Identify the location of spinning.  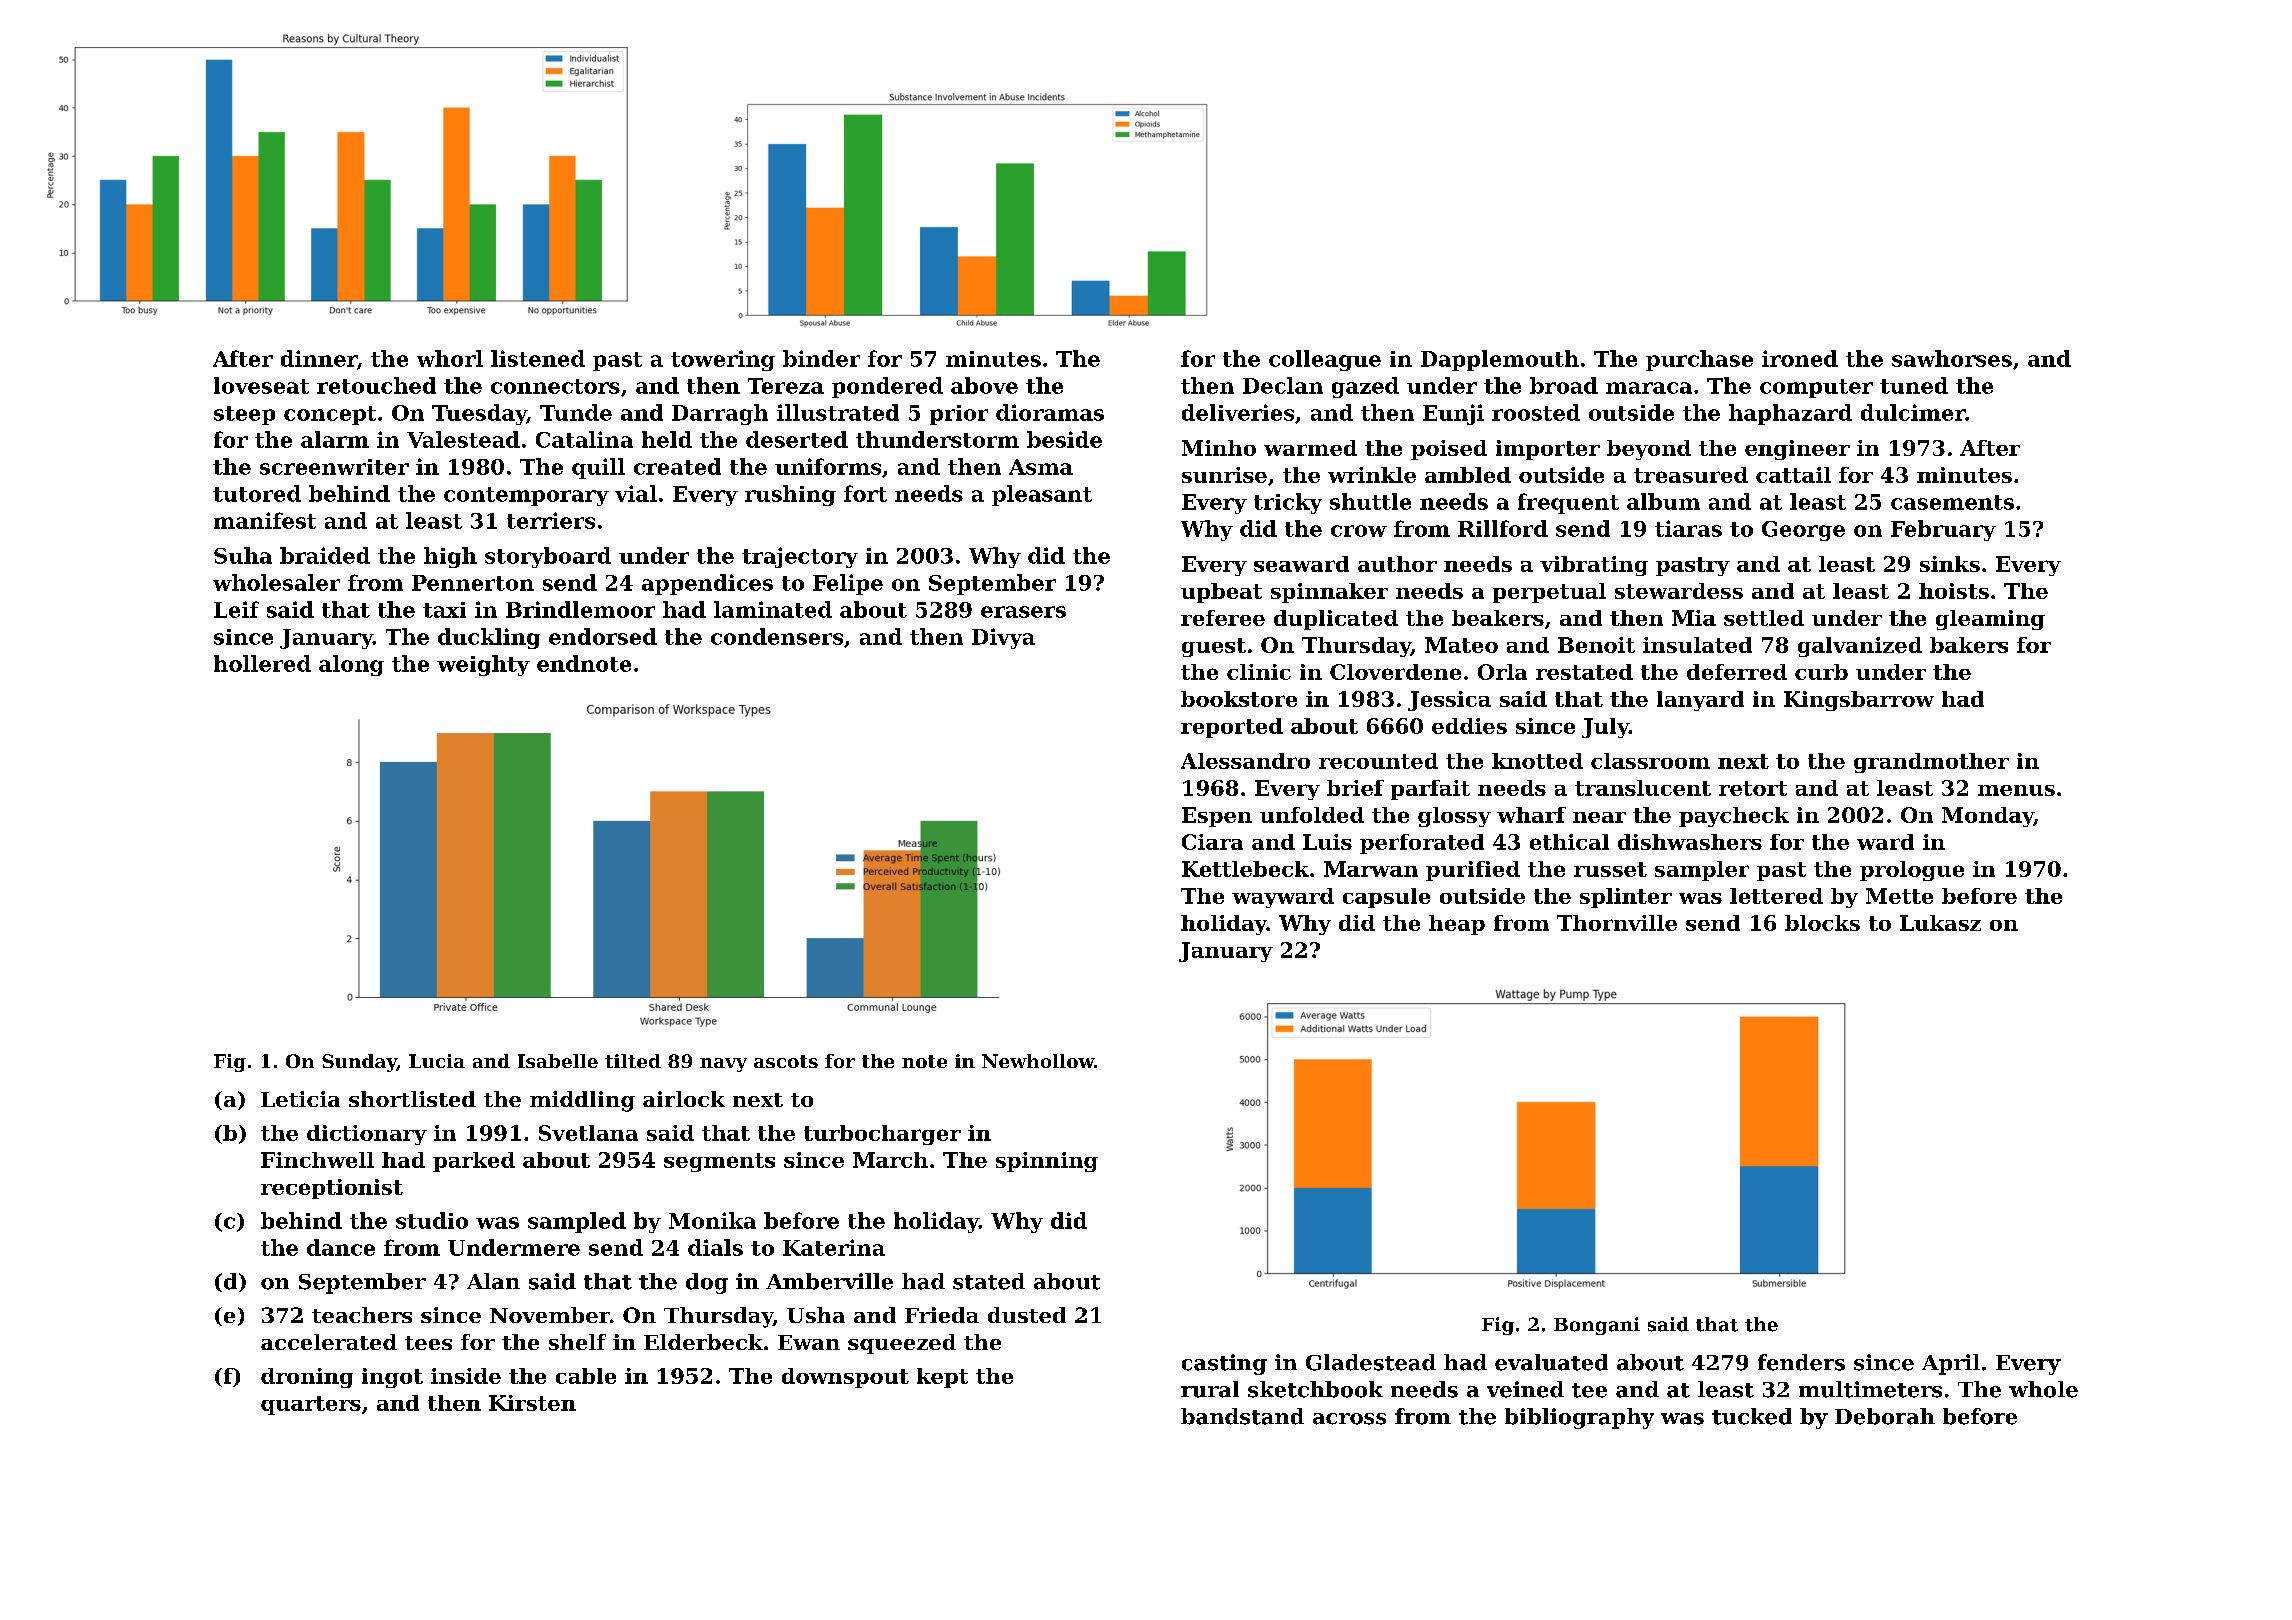
(1047, 1162).
